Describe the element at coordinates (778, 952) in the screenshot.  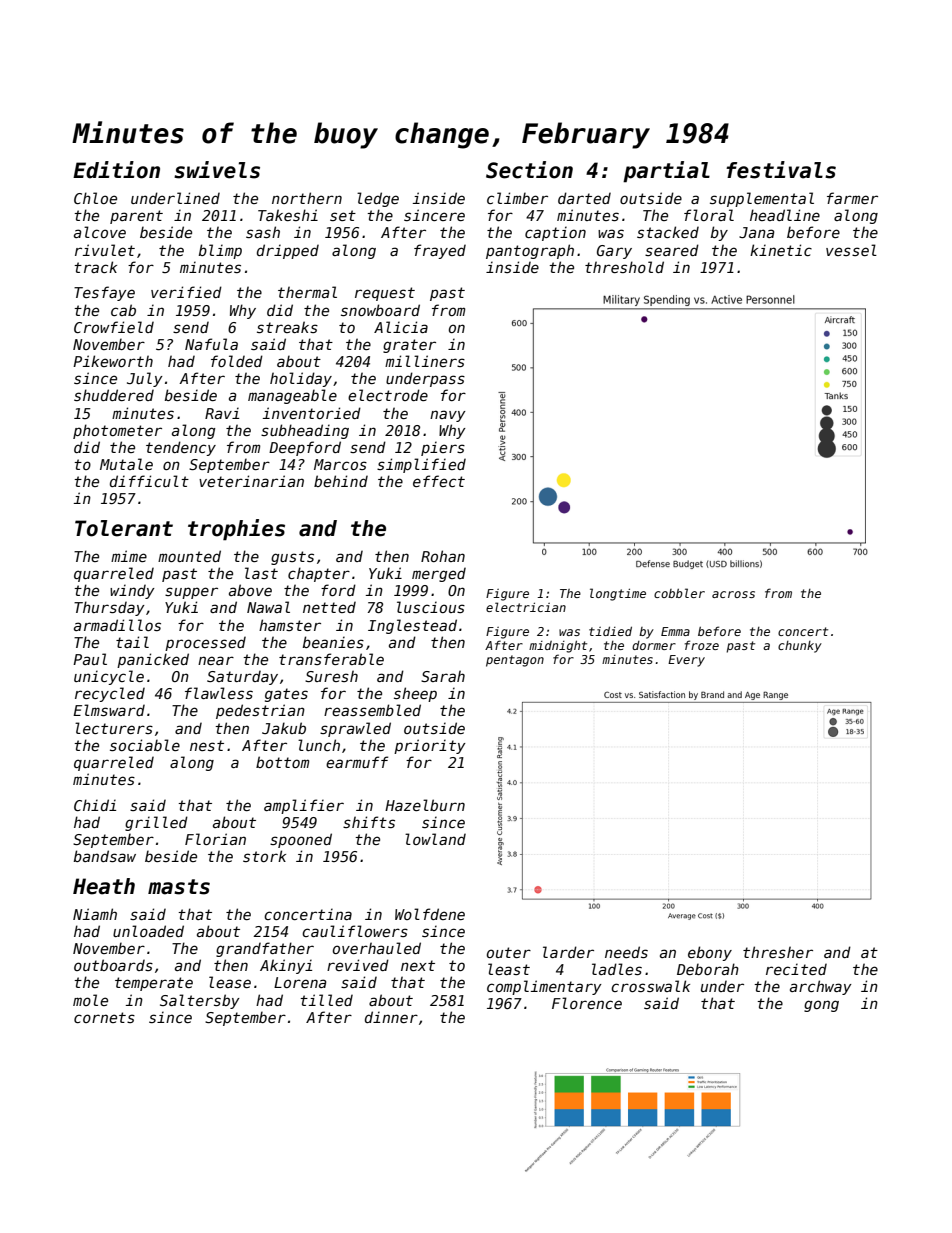
I see `thresher` at that location.
